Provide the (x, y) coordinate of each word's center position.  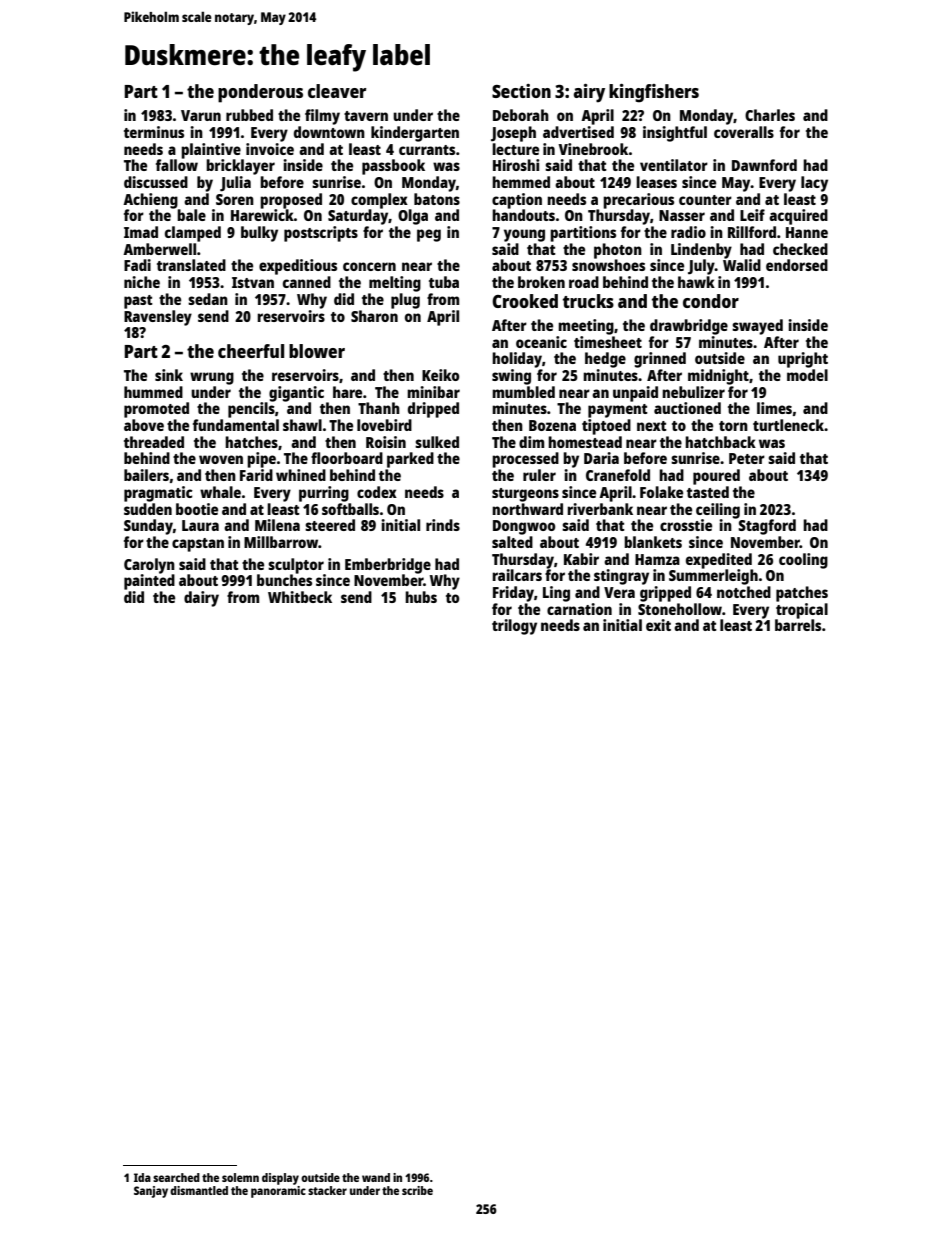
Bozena (552, 425)
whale (220, 492)
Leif (752, 215)
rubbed (249, 115)
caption (517, 201)
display (280, 1179)
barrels (798, 625)
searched (176, 1177)
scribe (417, 1190)
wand (376, 1177)
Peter (747, 458)
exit (658, 625)
